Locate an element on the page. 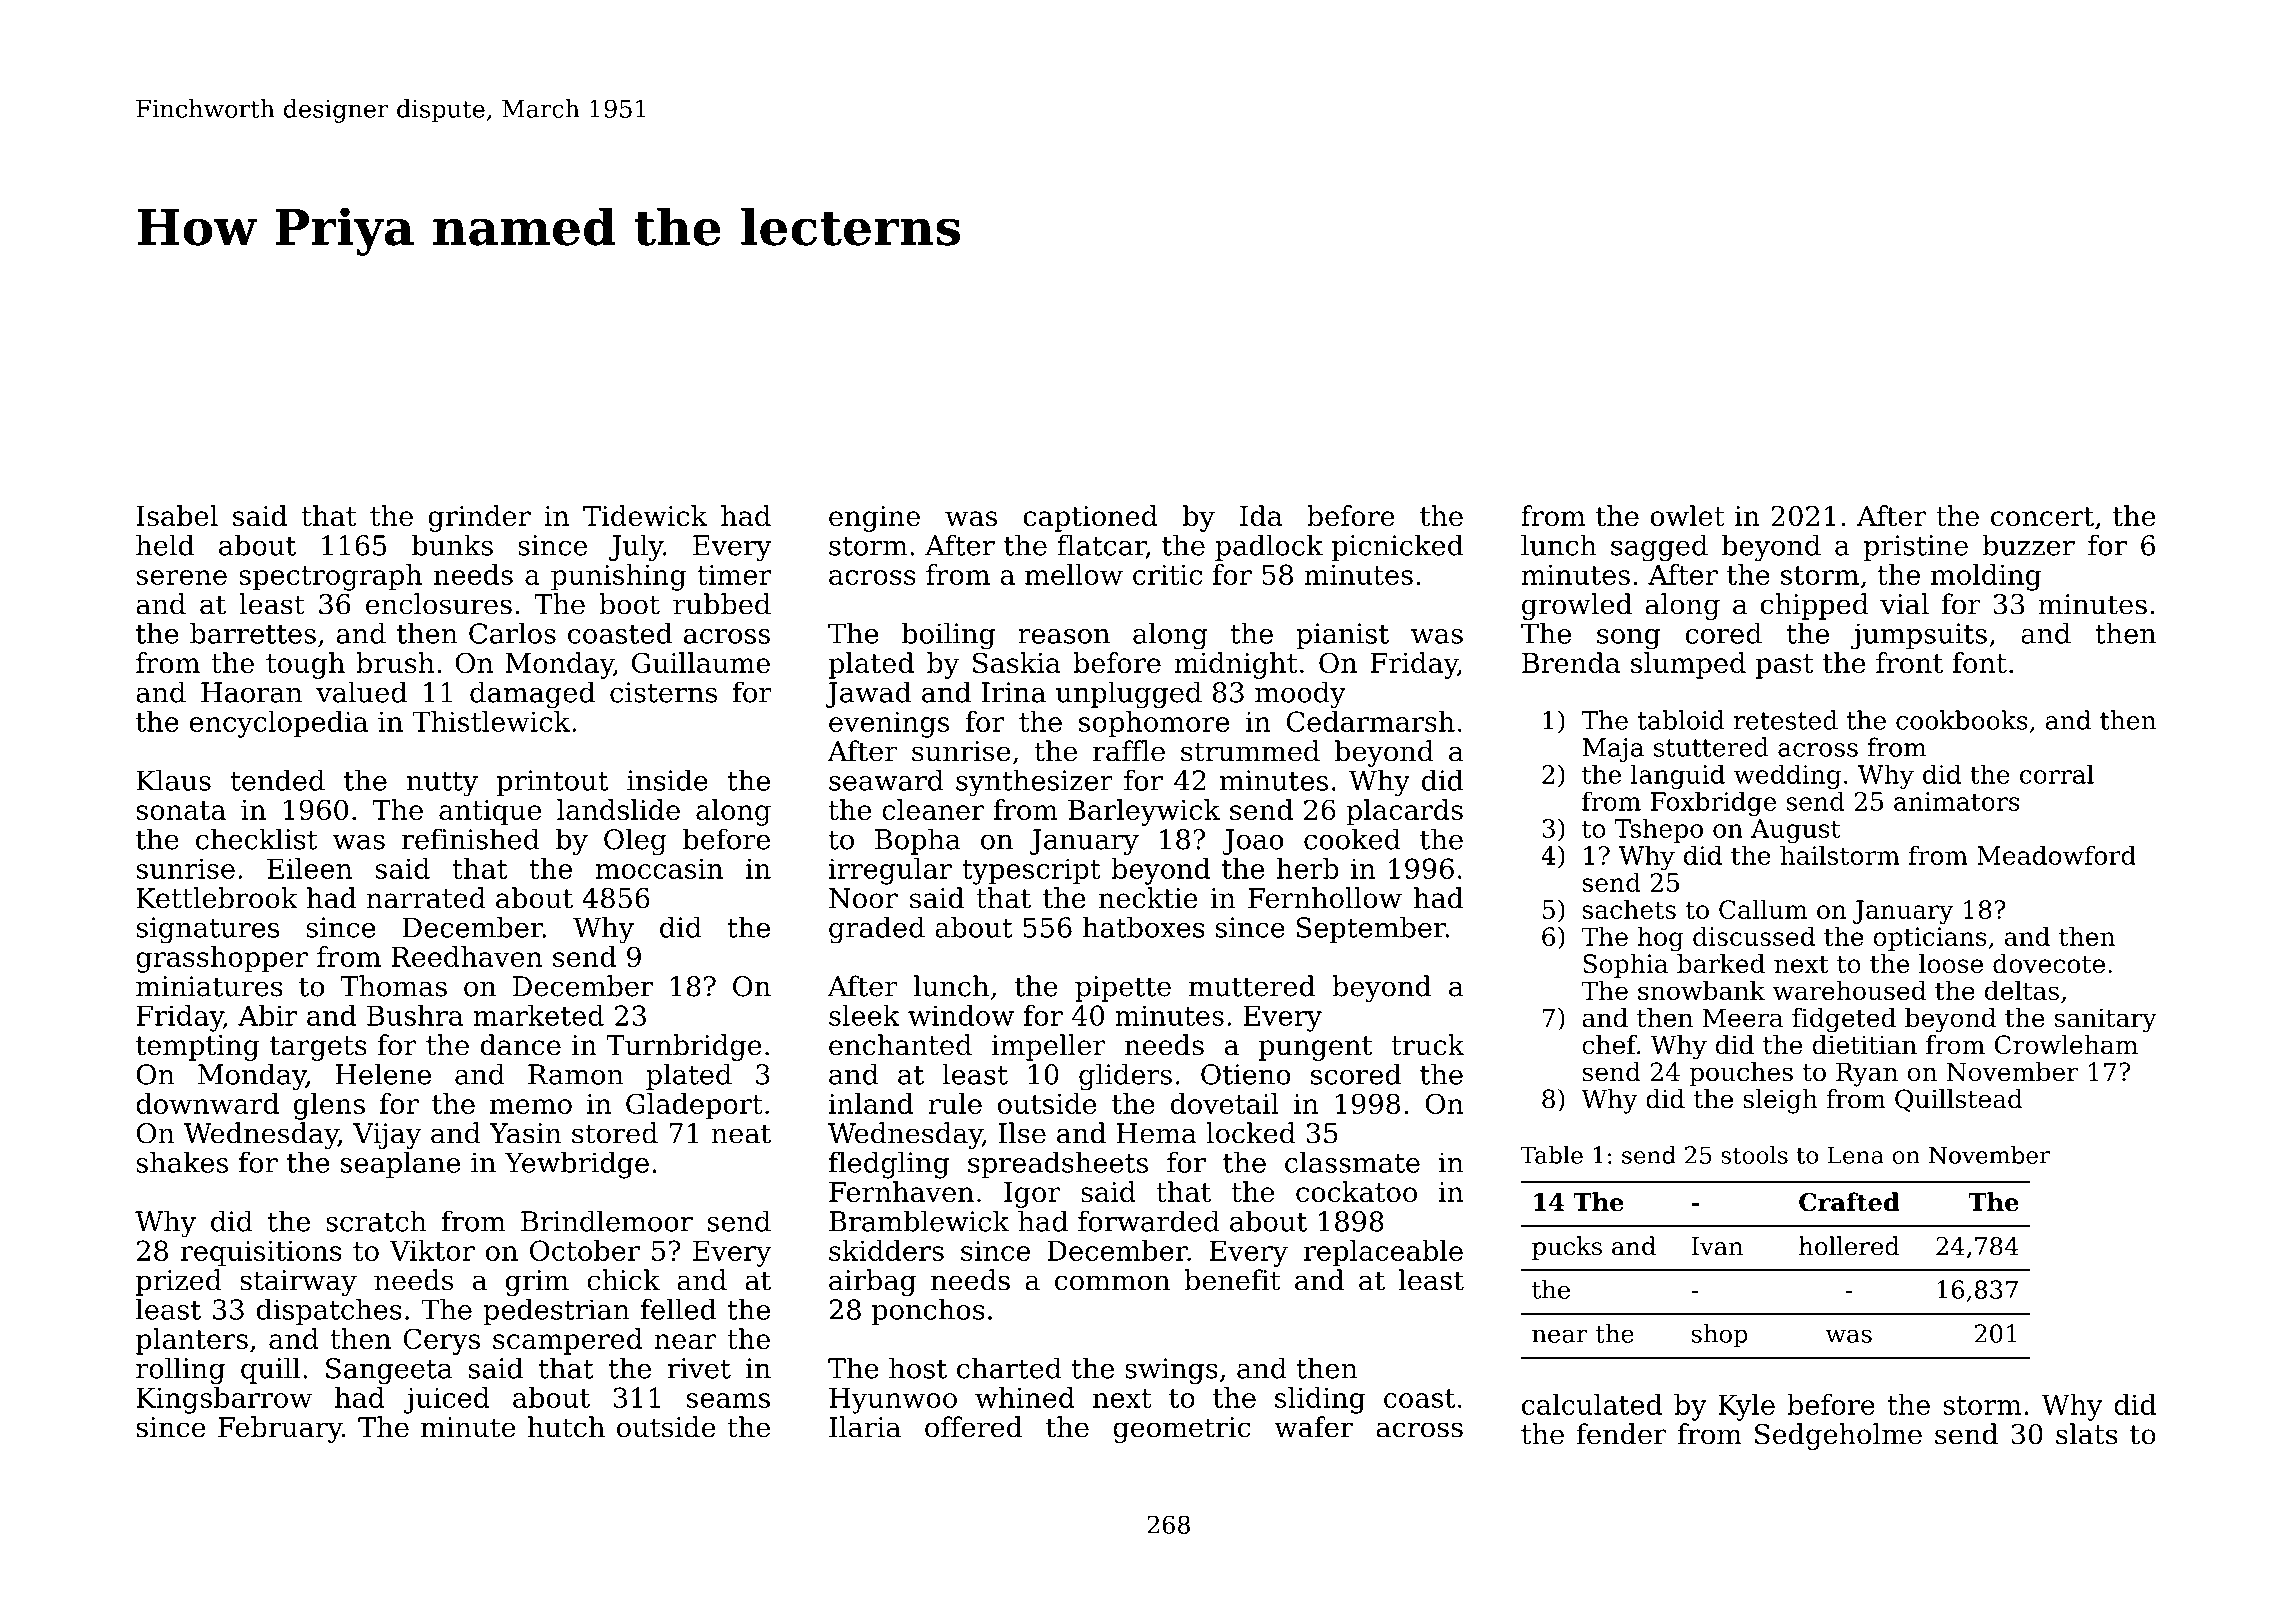 The width and height of the image is (2292, 1620). pristine is located at coordinates (1915, 548).
